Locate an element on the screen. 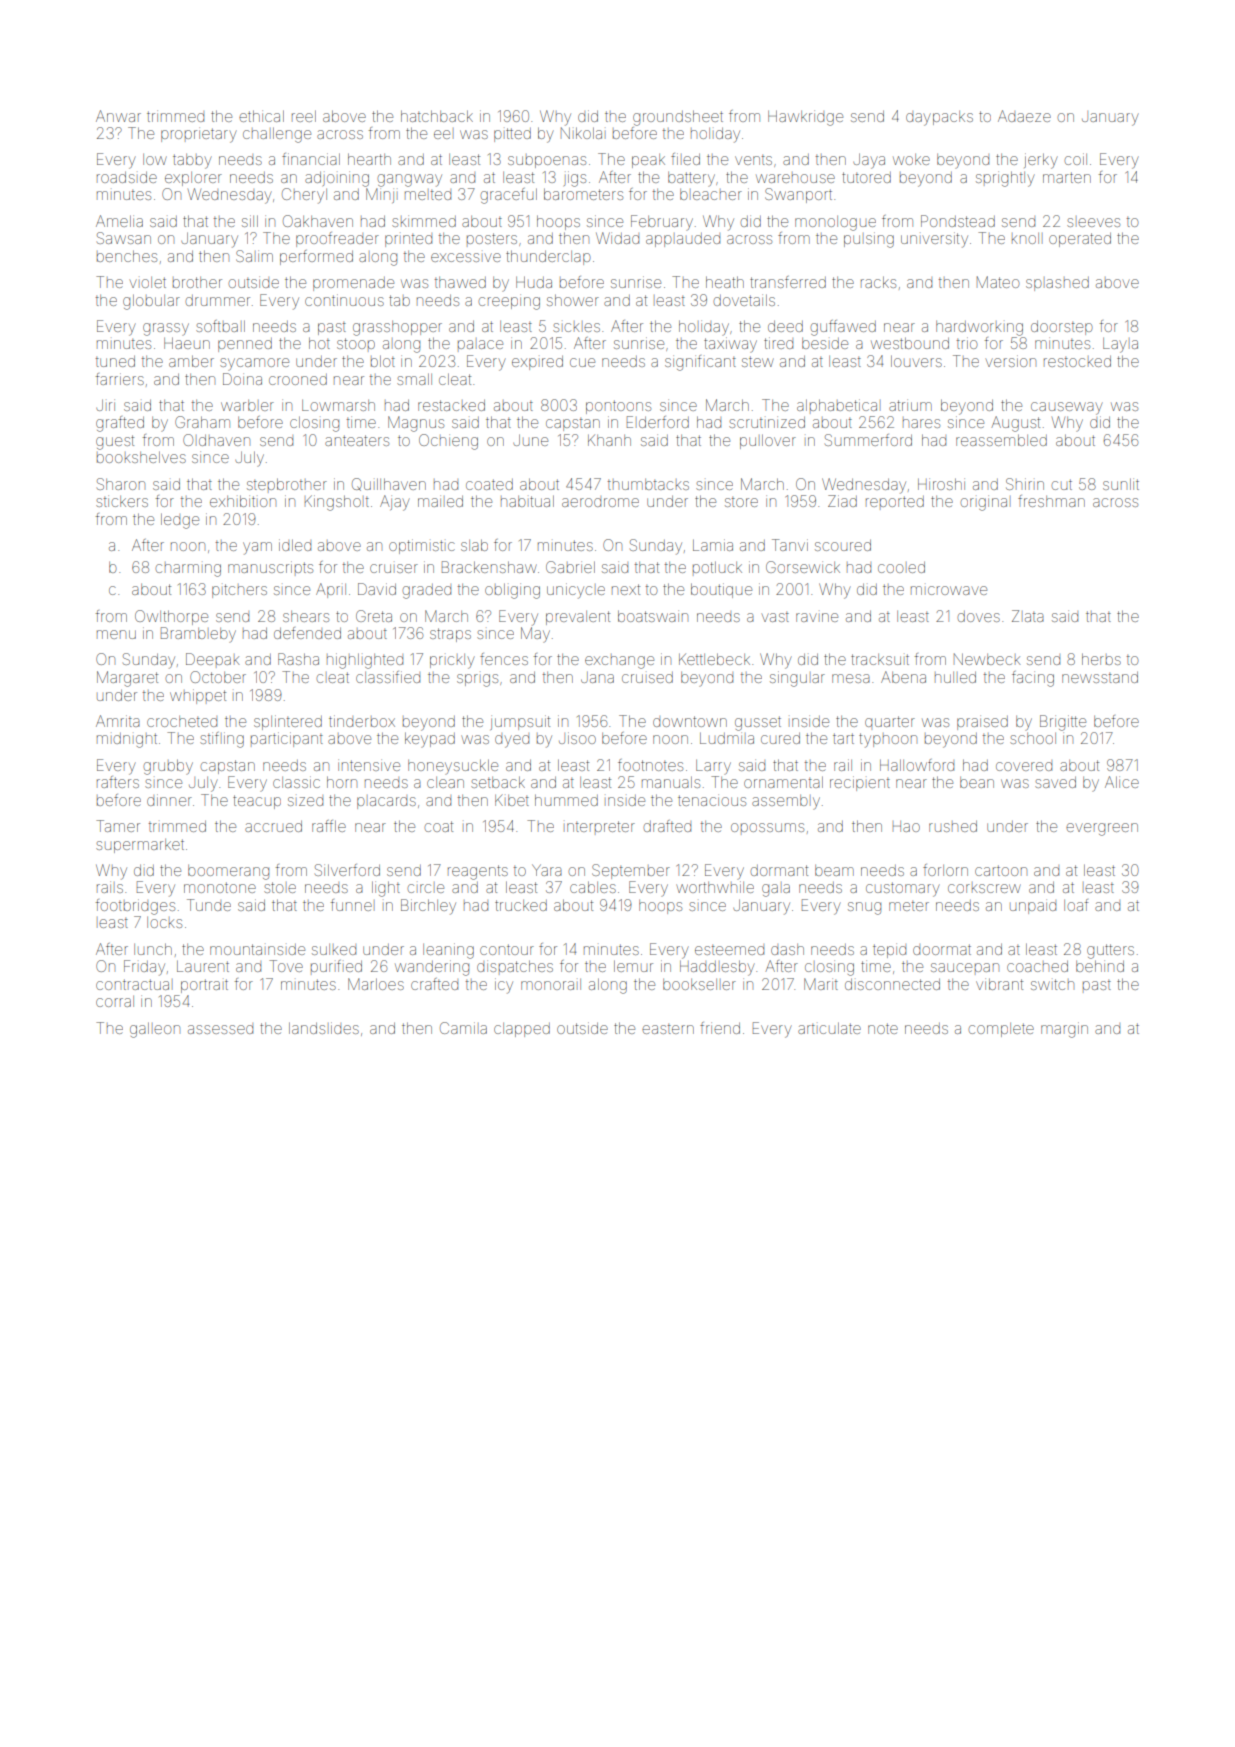 The height and width of the screenshot is (1747, 1235). hearth is located at coordinates (369, 159).
